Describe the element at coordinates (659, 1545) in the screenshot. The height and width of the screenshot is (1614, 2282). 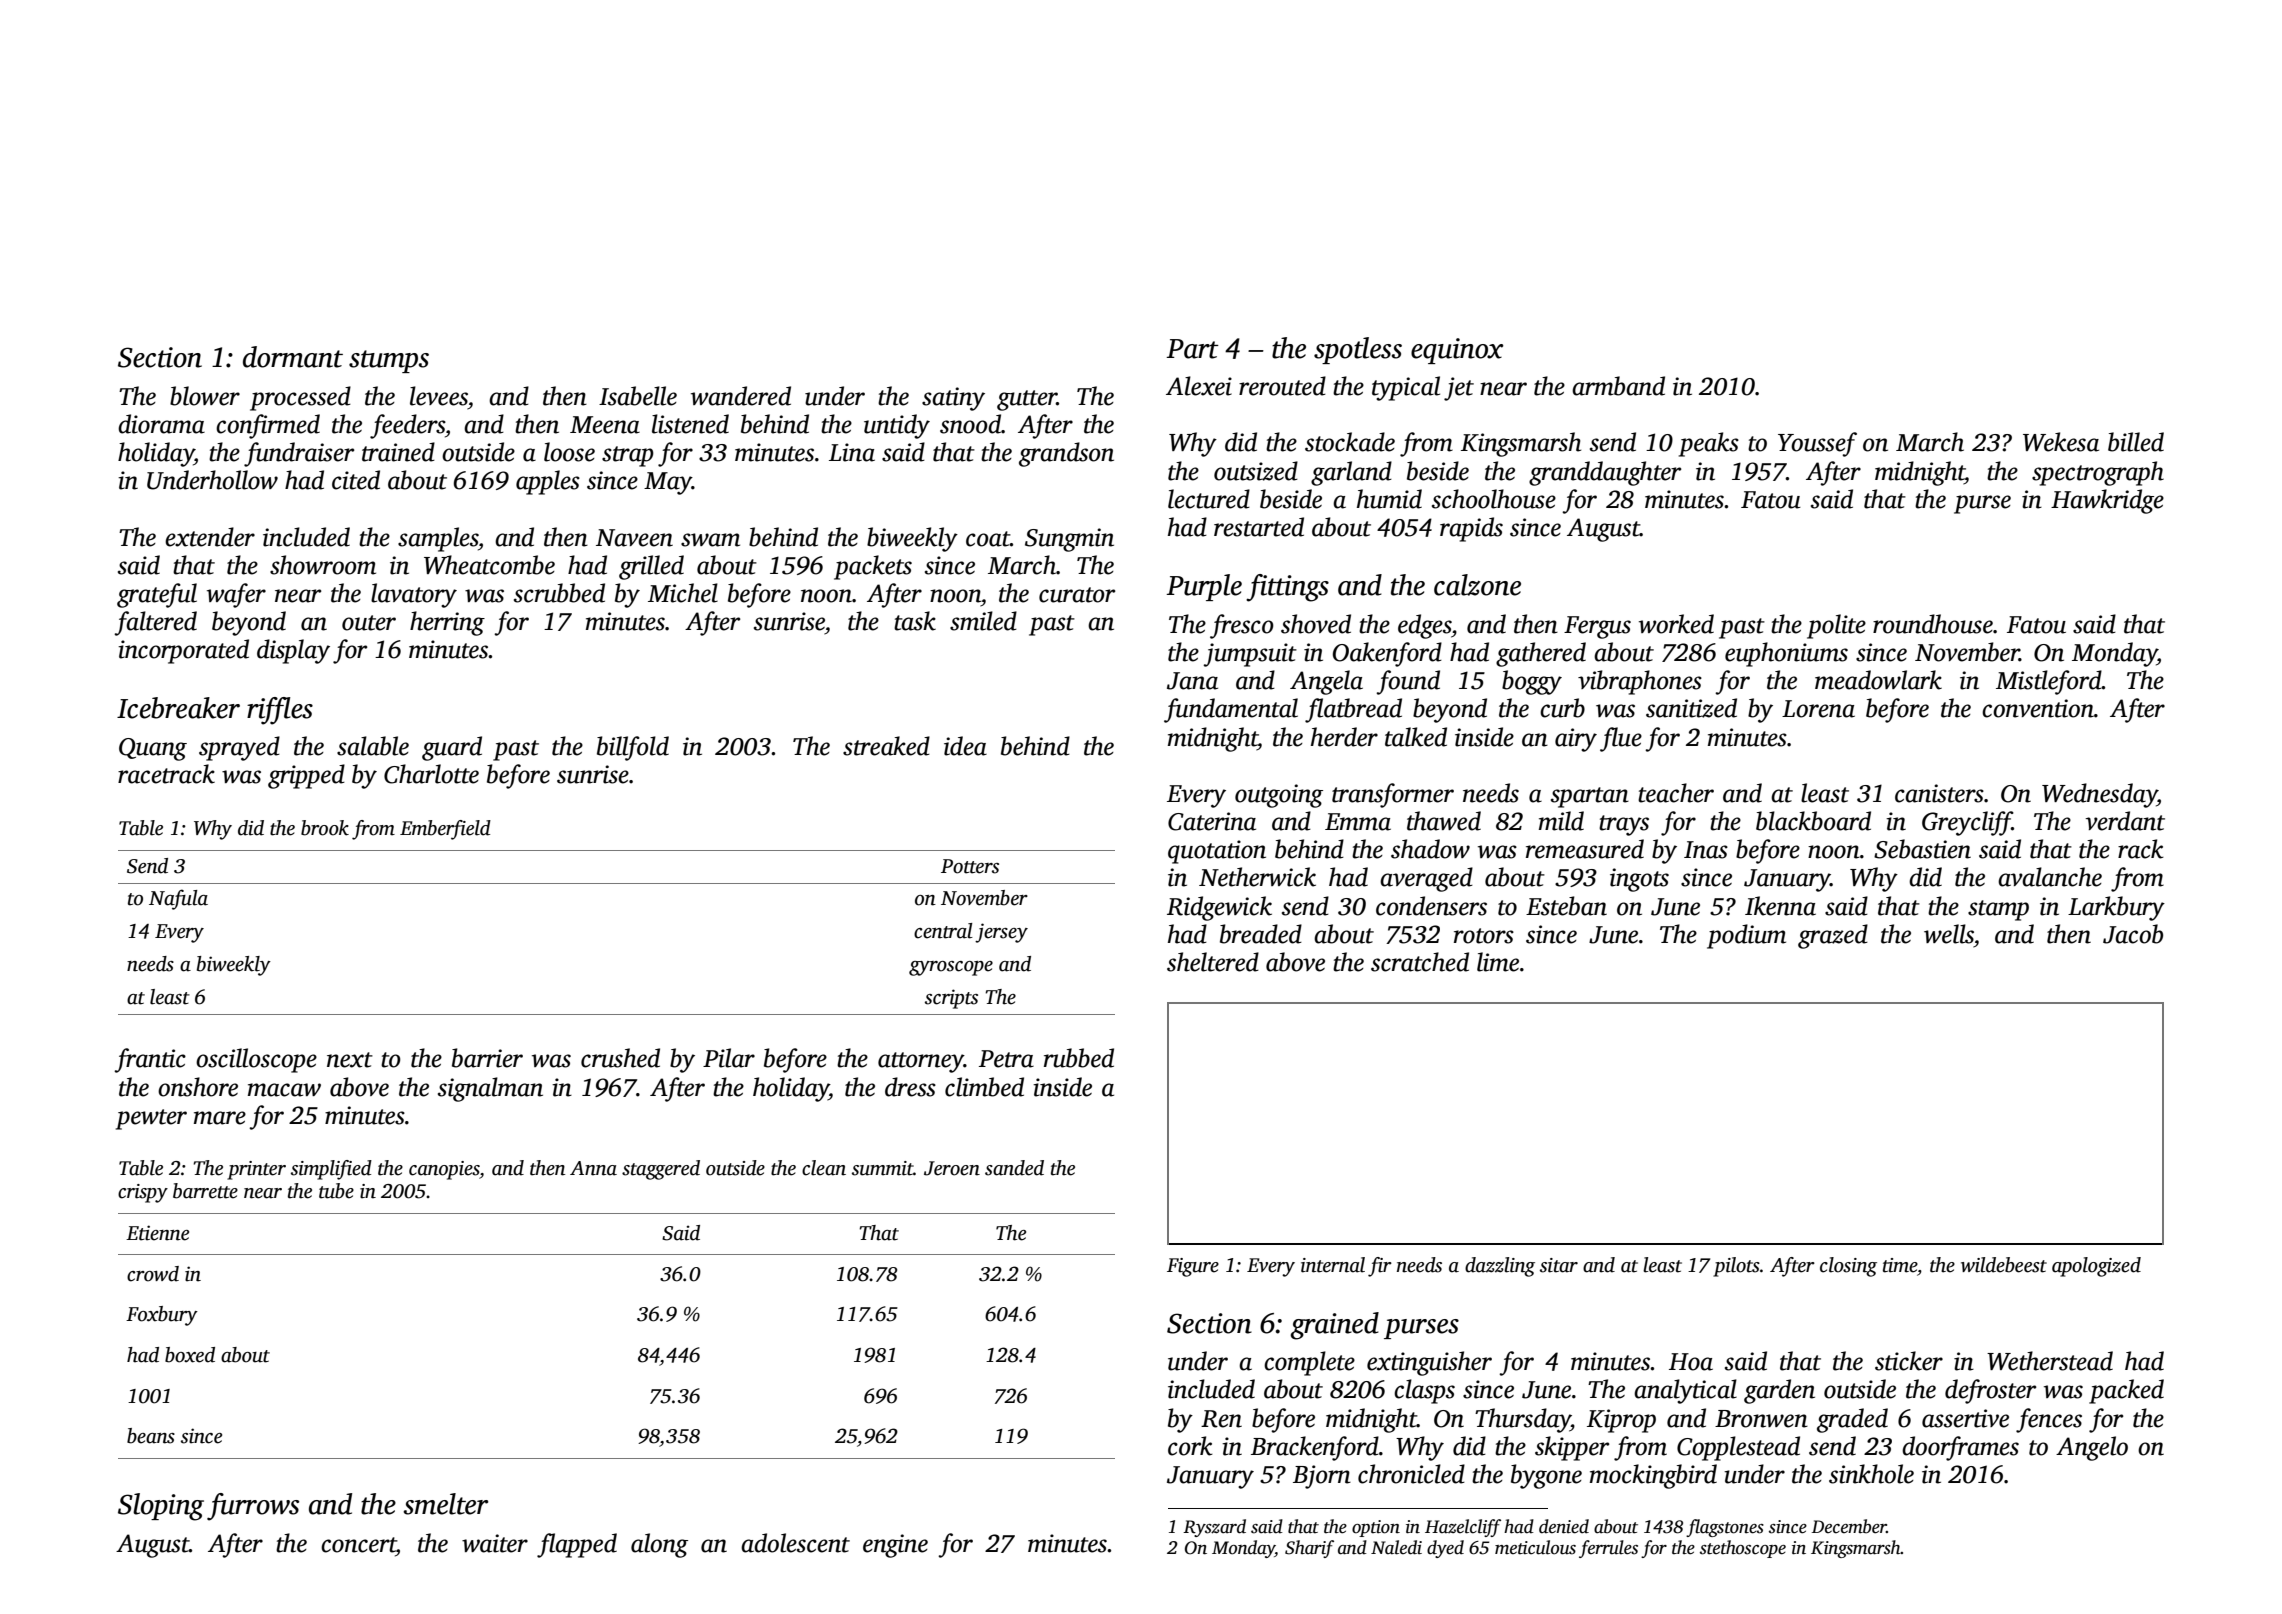
I see `along` at that location.
